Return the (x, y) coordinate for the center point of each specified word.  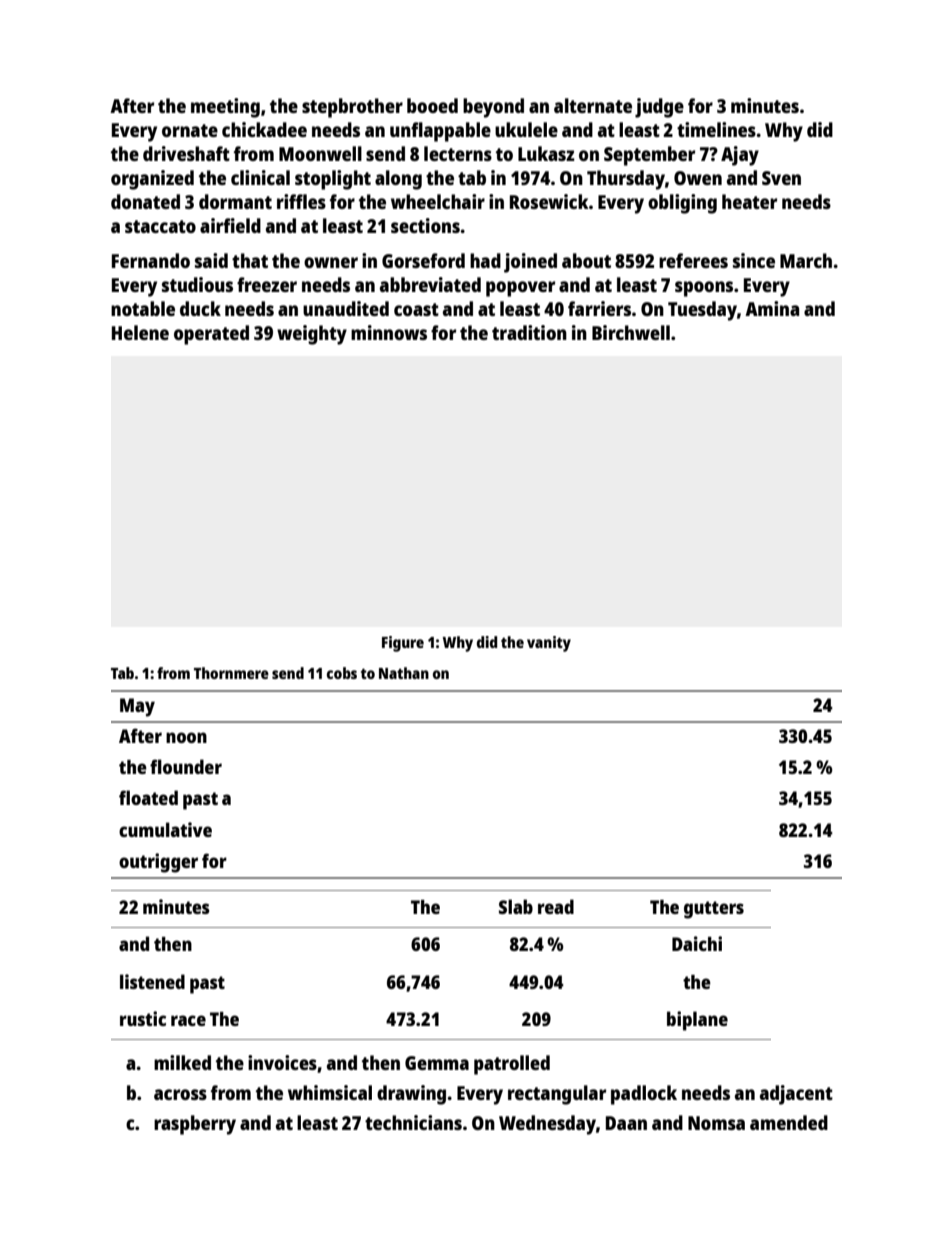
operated (211, 335)
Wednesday (547, 1125)
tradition (529, 332)
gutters (714, 910)
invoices (282, 1062)
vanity (549, 644)
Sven (781, 178)
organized (152, 180)
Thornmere (231, 673)
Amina (772, 308)
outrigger (158, 863)
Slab (516, 906)
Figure (403, 644)
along (398, 180)
